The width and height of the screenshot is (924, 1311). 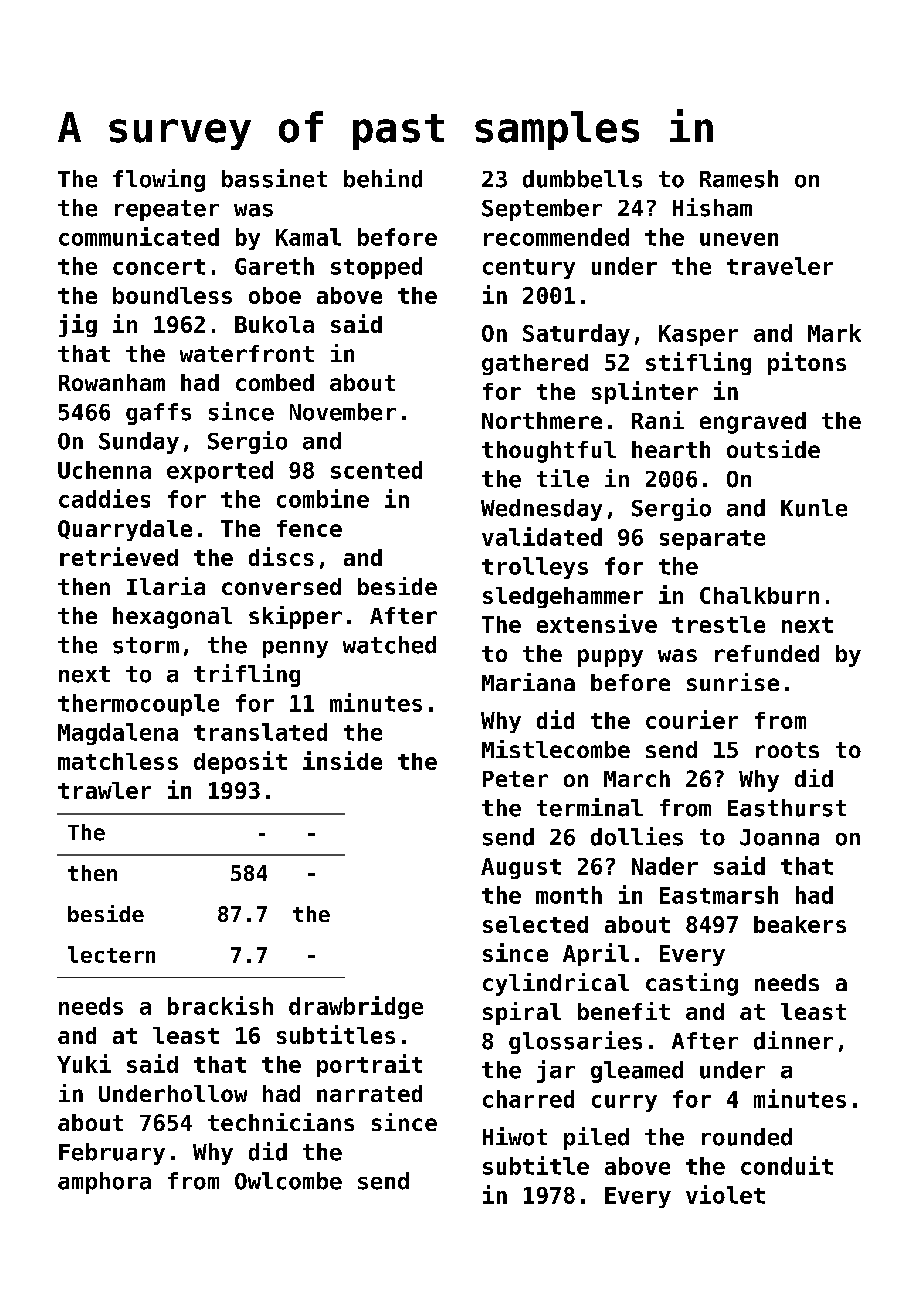 I want to click on Yuki, so click(x=84, y=1063).
